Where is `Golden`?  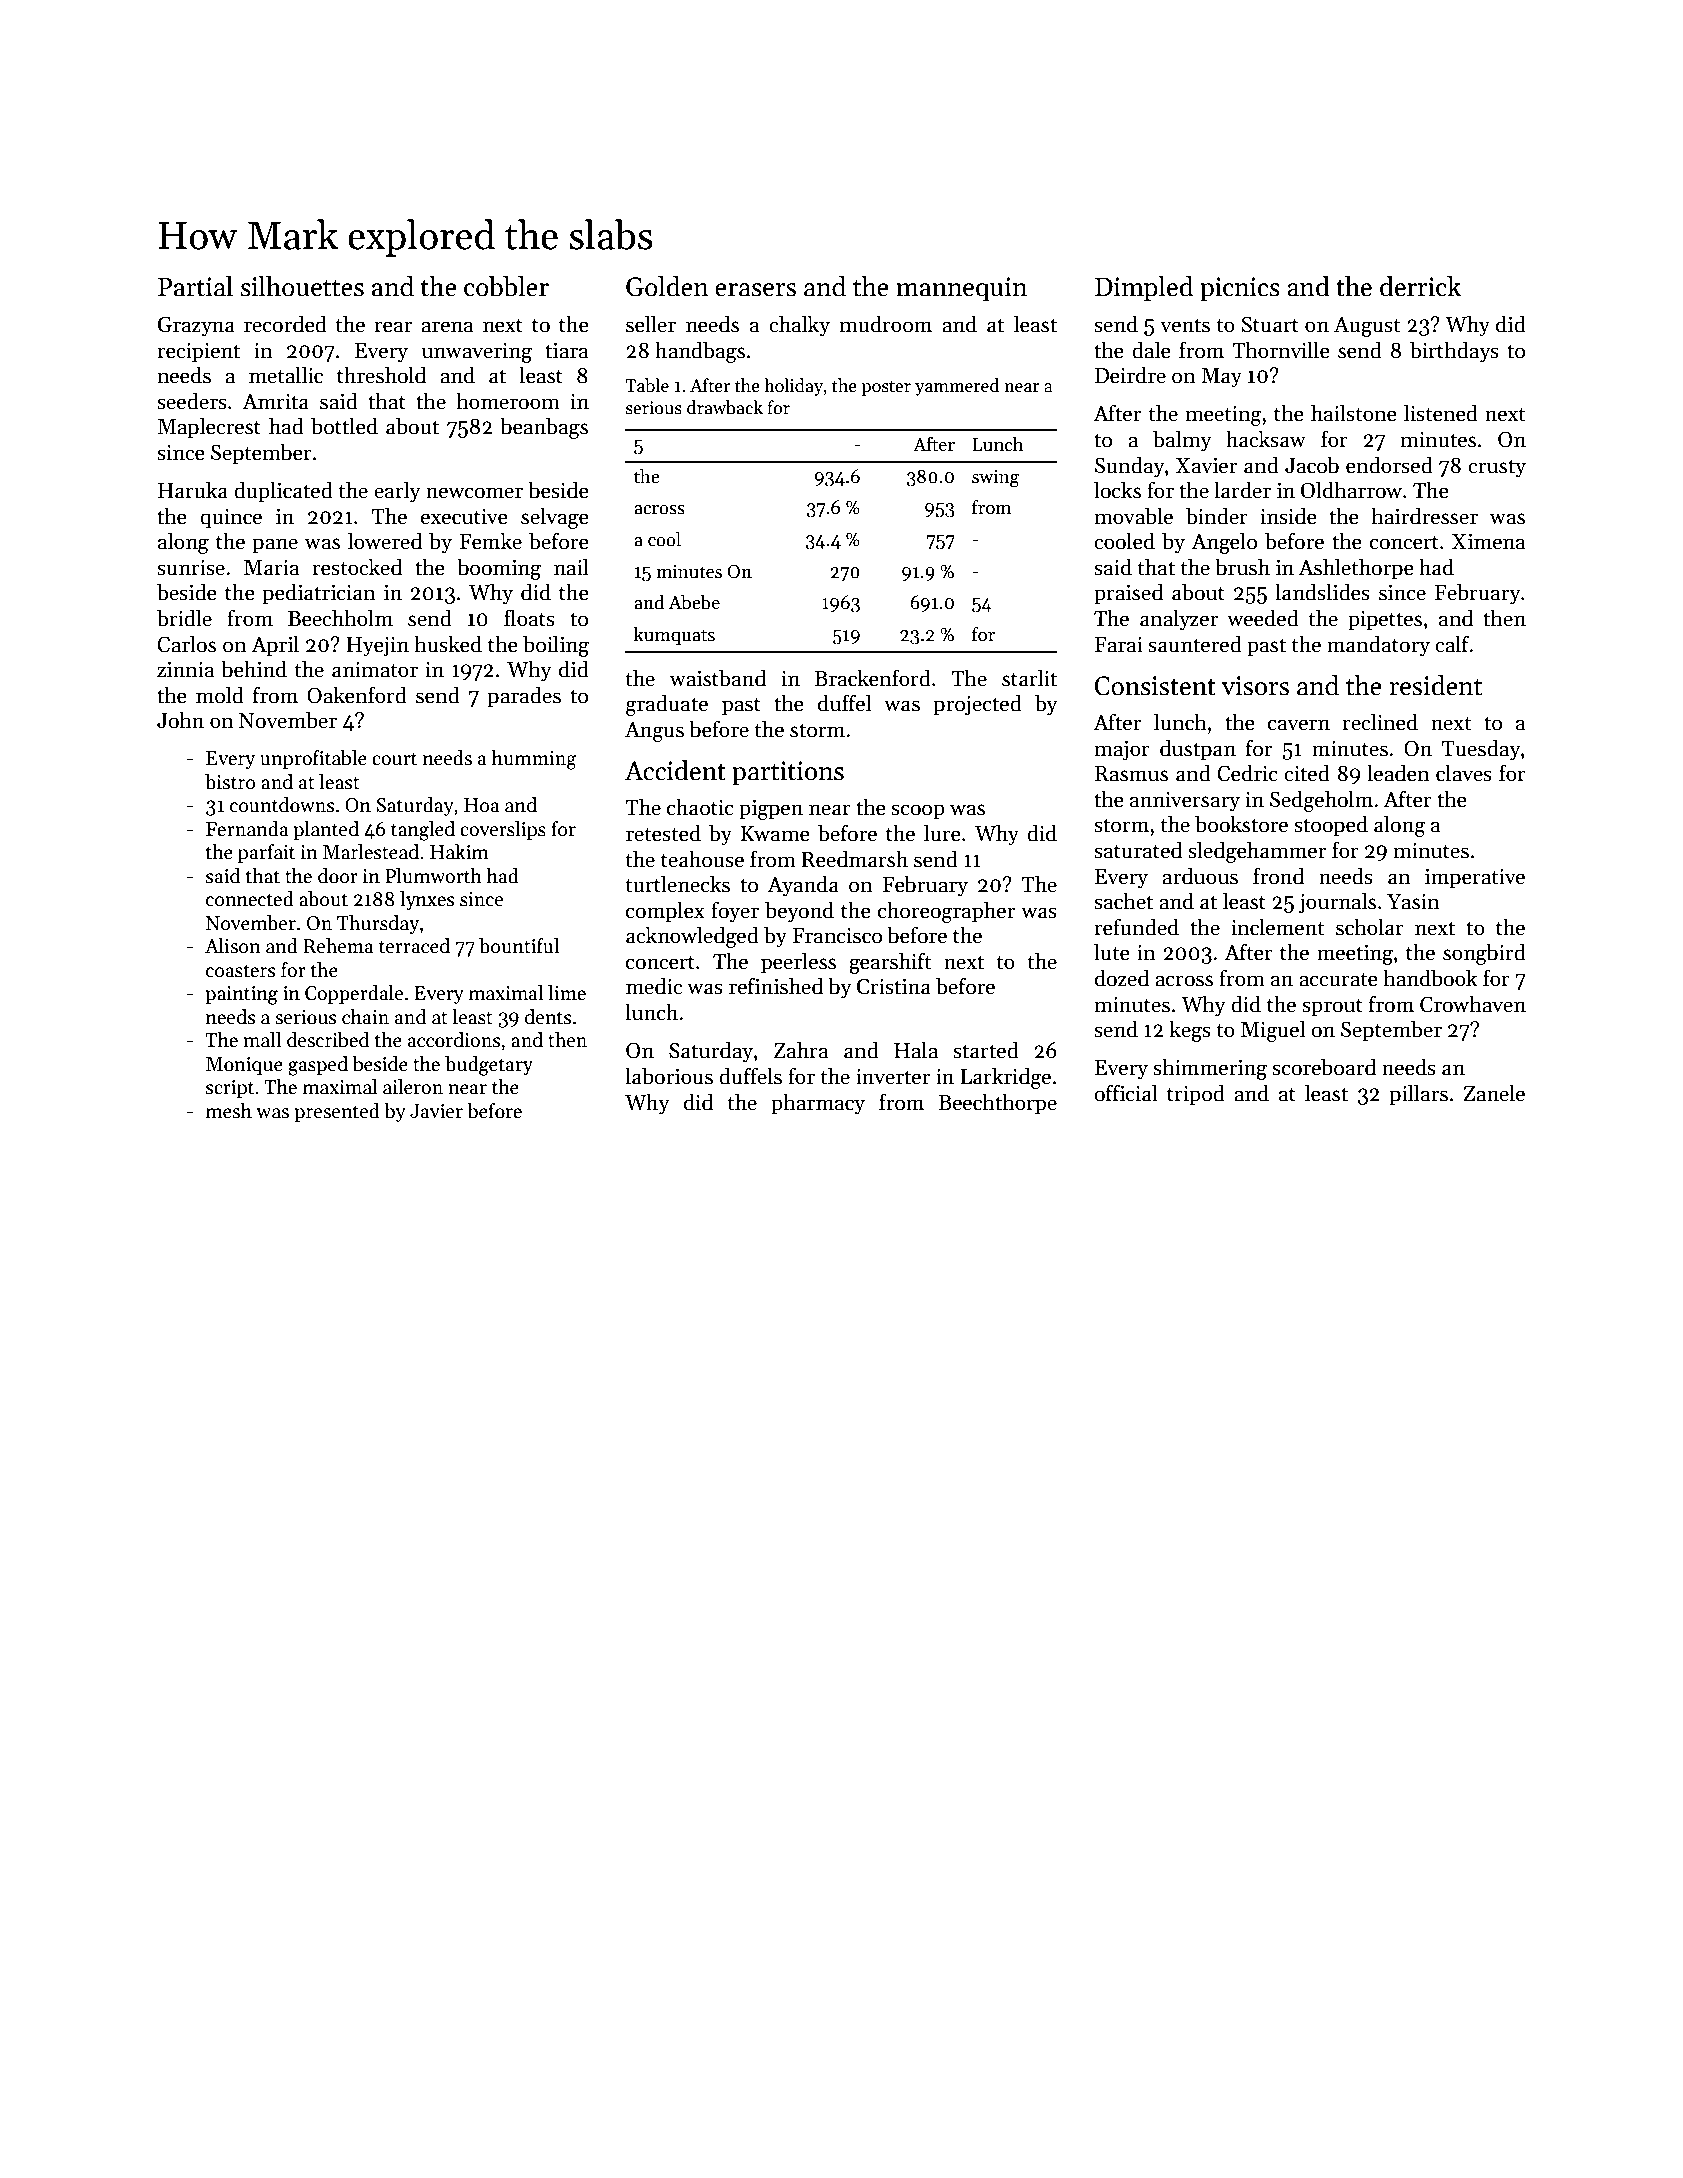 Golden is located at coordinates (667, 286).
